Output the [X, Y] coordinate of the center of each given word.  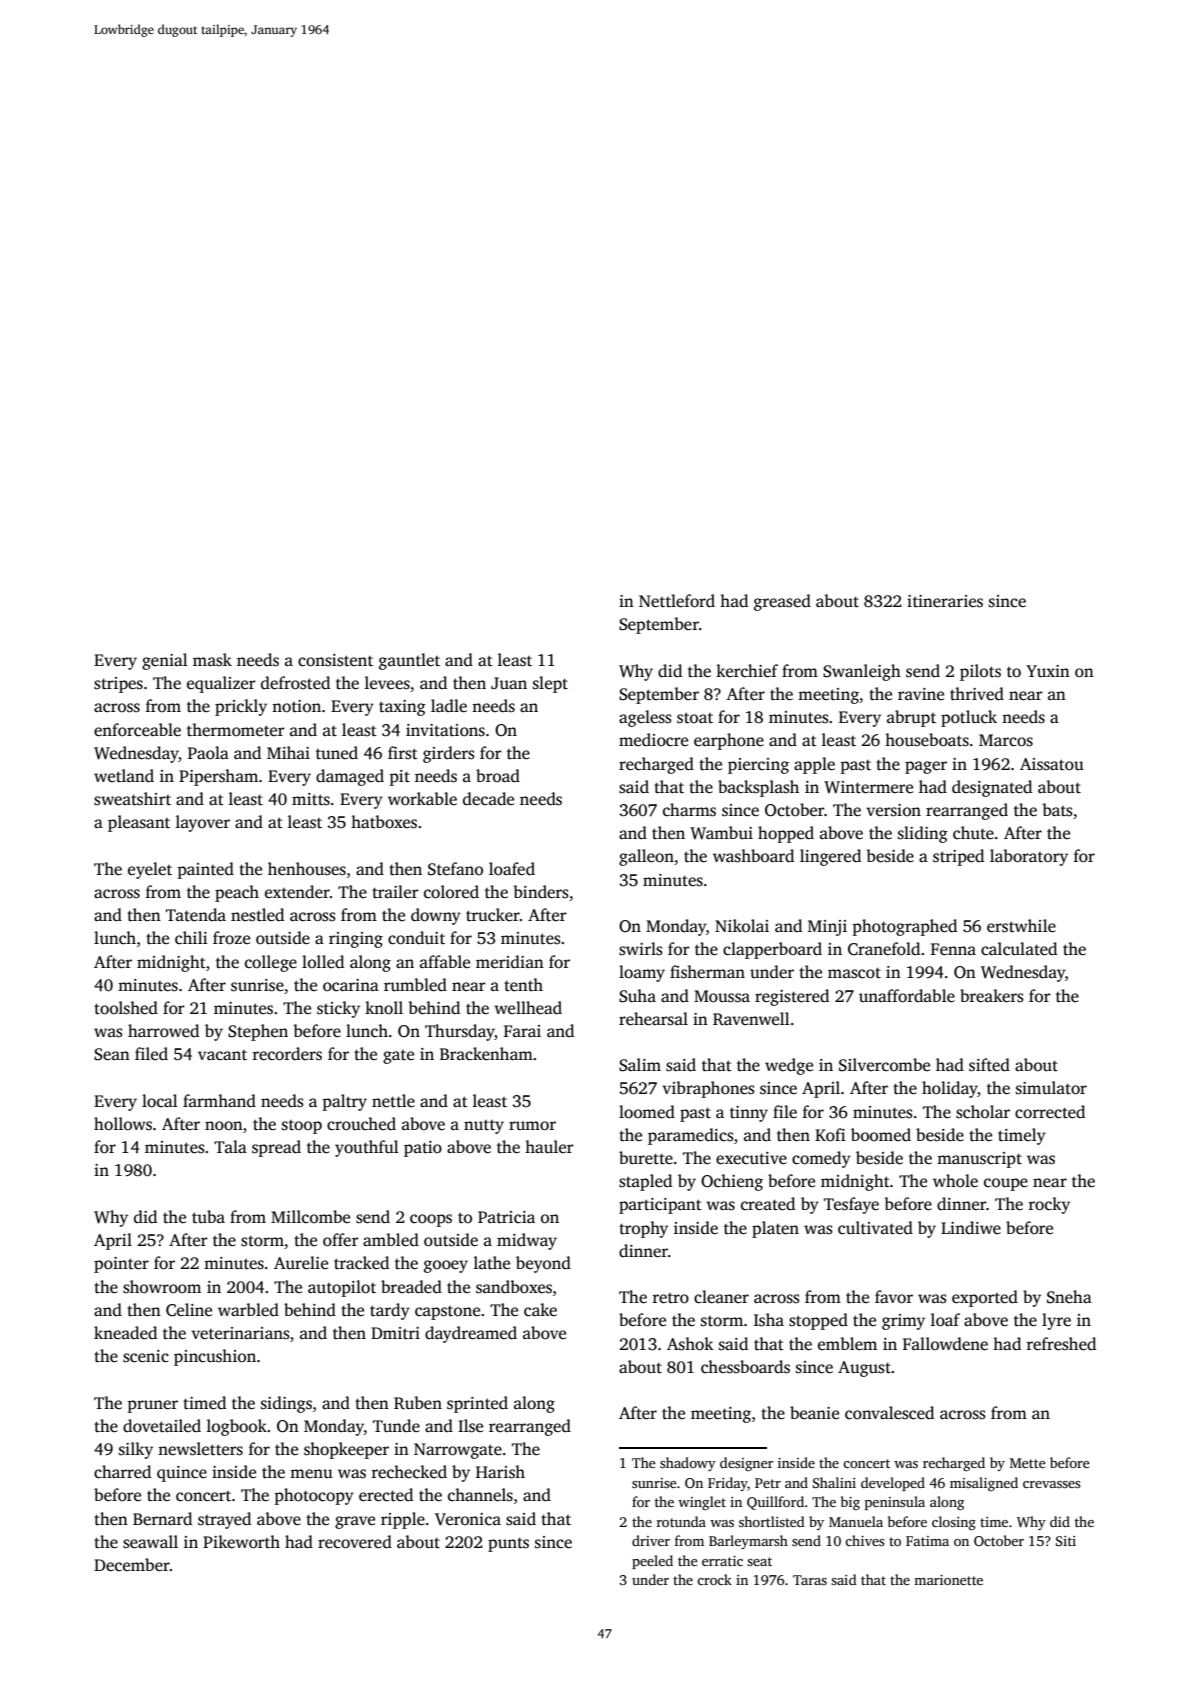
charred [122, 1472]
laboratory [1029, 857]
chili [191, 938]
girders [449, 754]
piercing [758, 766]
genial [165, 661]
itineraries [945, 601]
